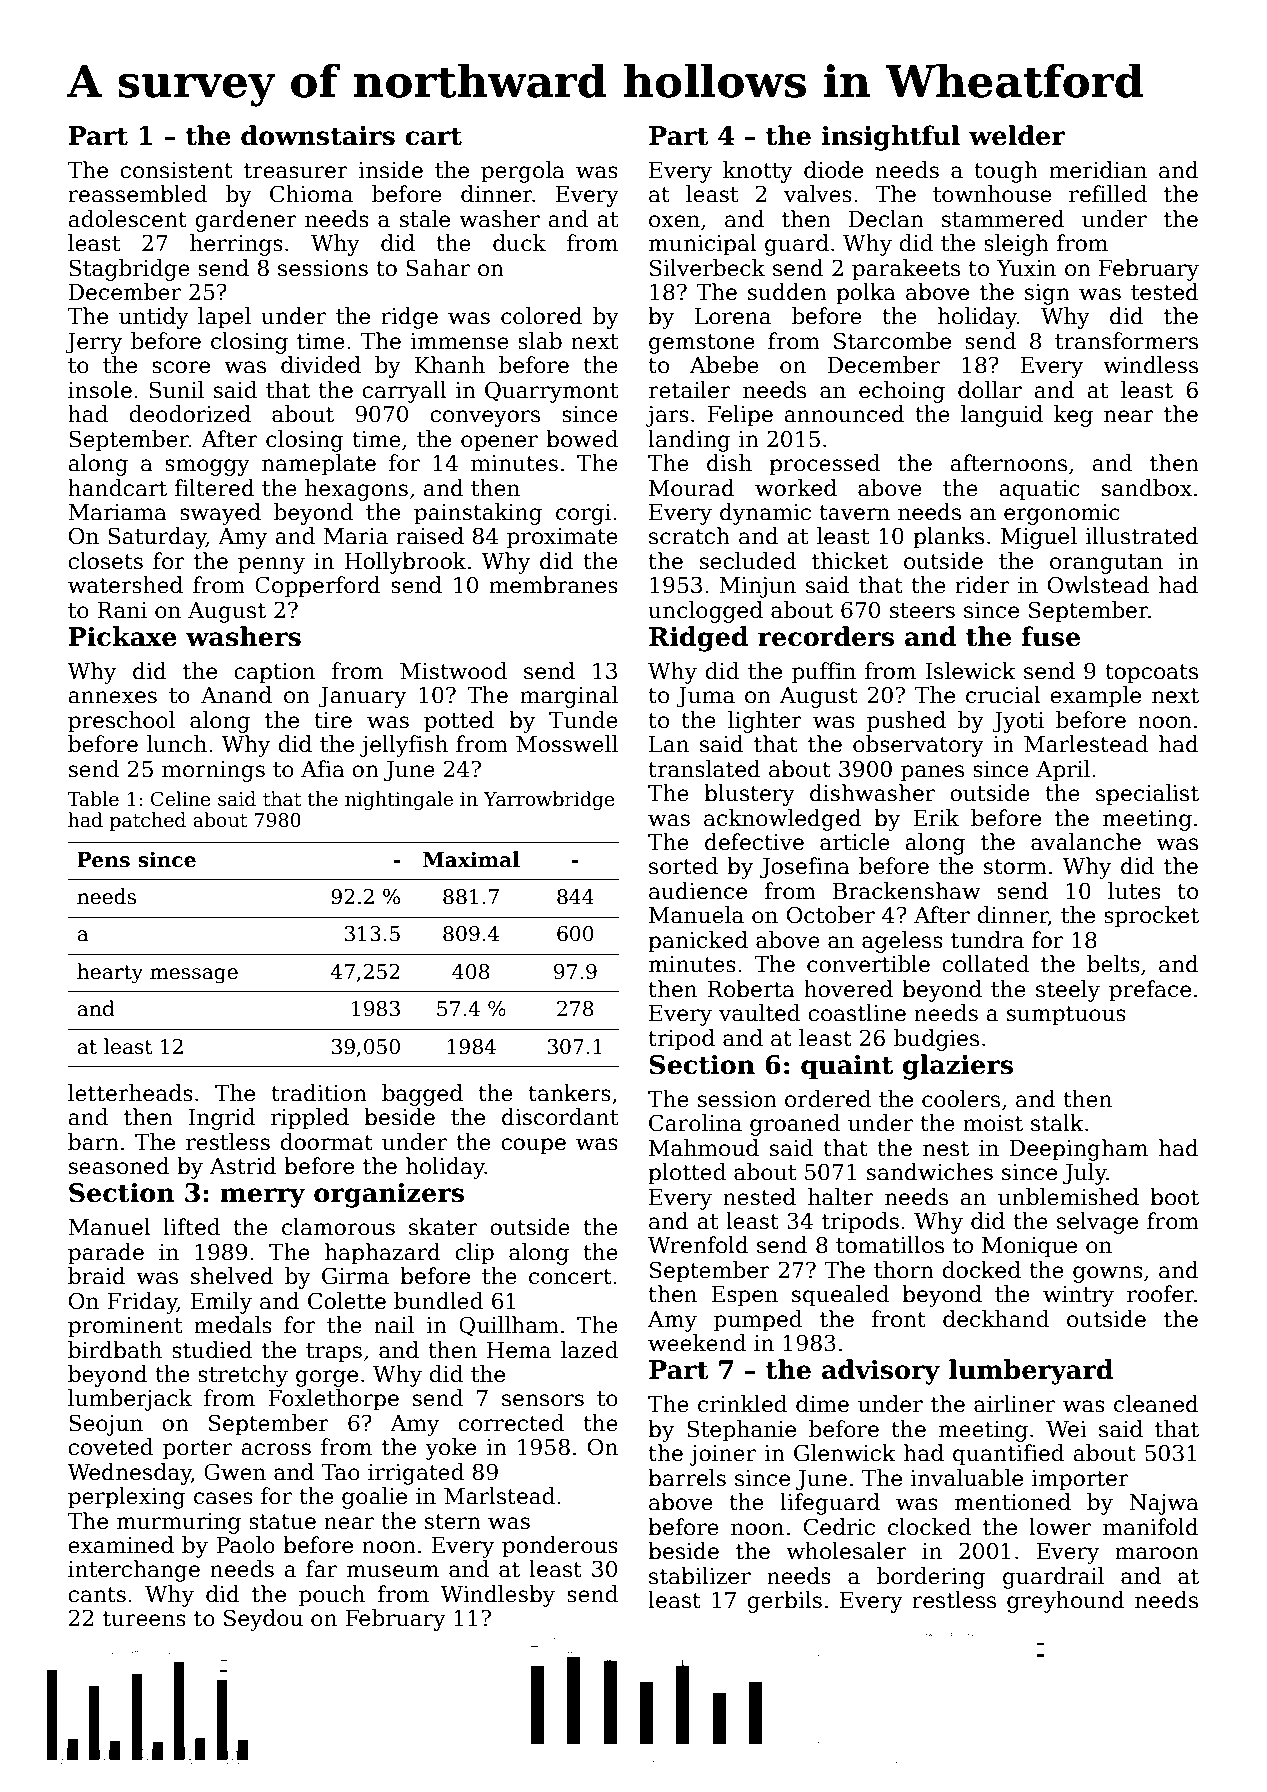  What do you see at coordinates (509, 1326) in the page?
I see `Quillham` at bounding box center [509, 1326].
